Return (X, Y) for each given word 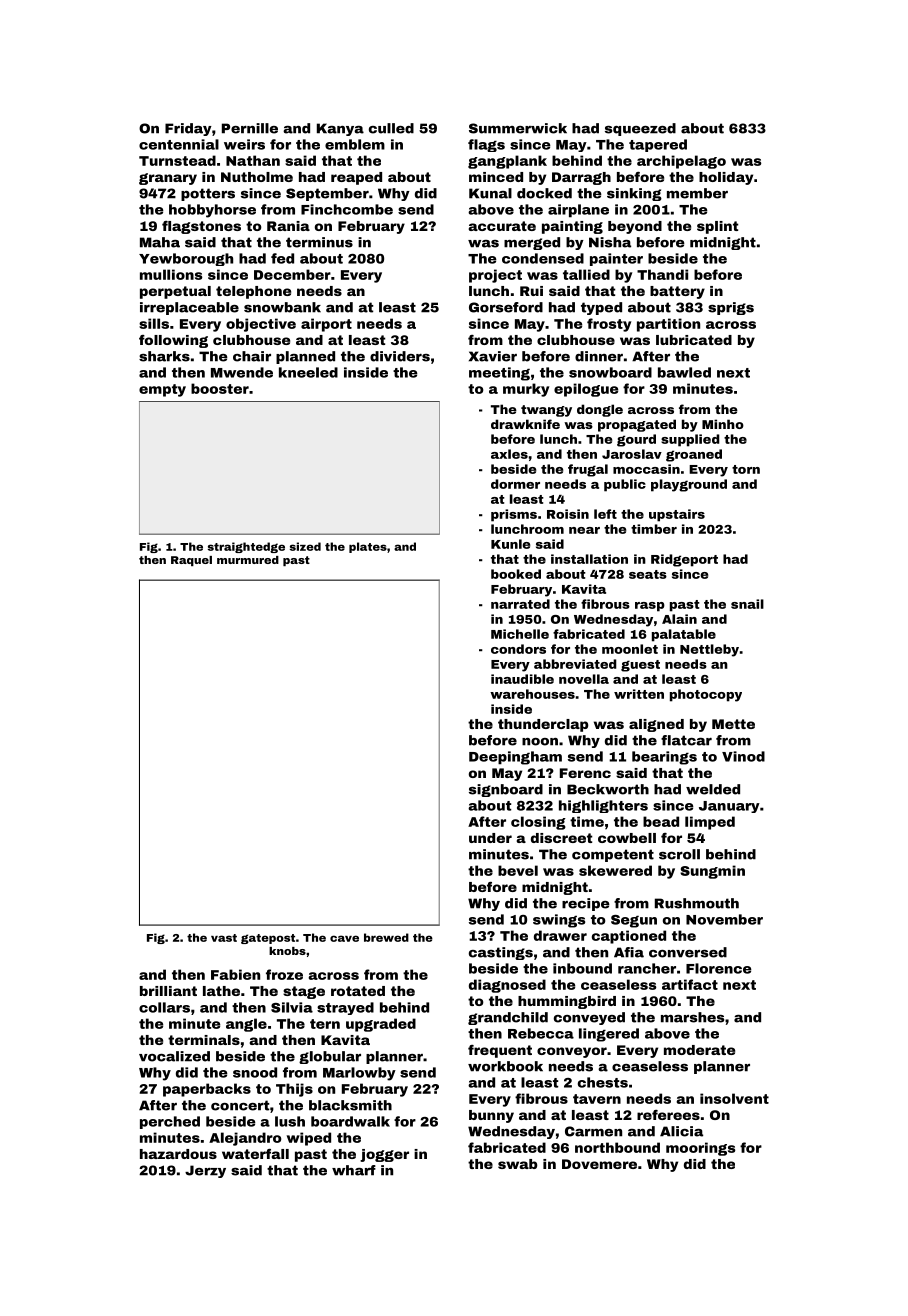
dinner (599, 356)
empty (162, 390)
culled (391, 128)
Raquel (191, 561)
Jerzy (205, 1171)
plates (368, 547)
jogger (384, 1155)
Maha (160, 242)
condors (518, 649)
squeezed (640, 129)
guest (640, 666)
